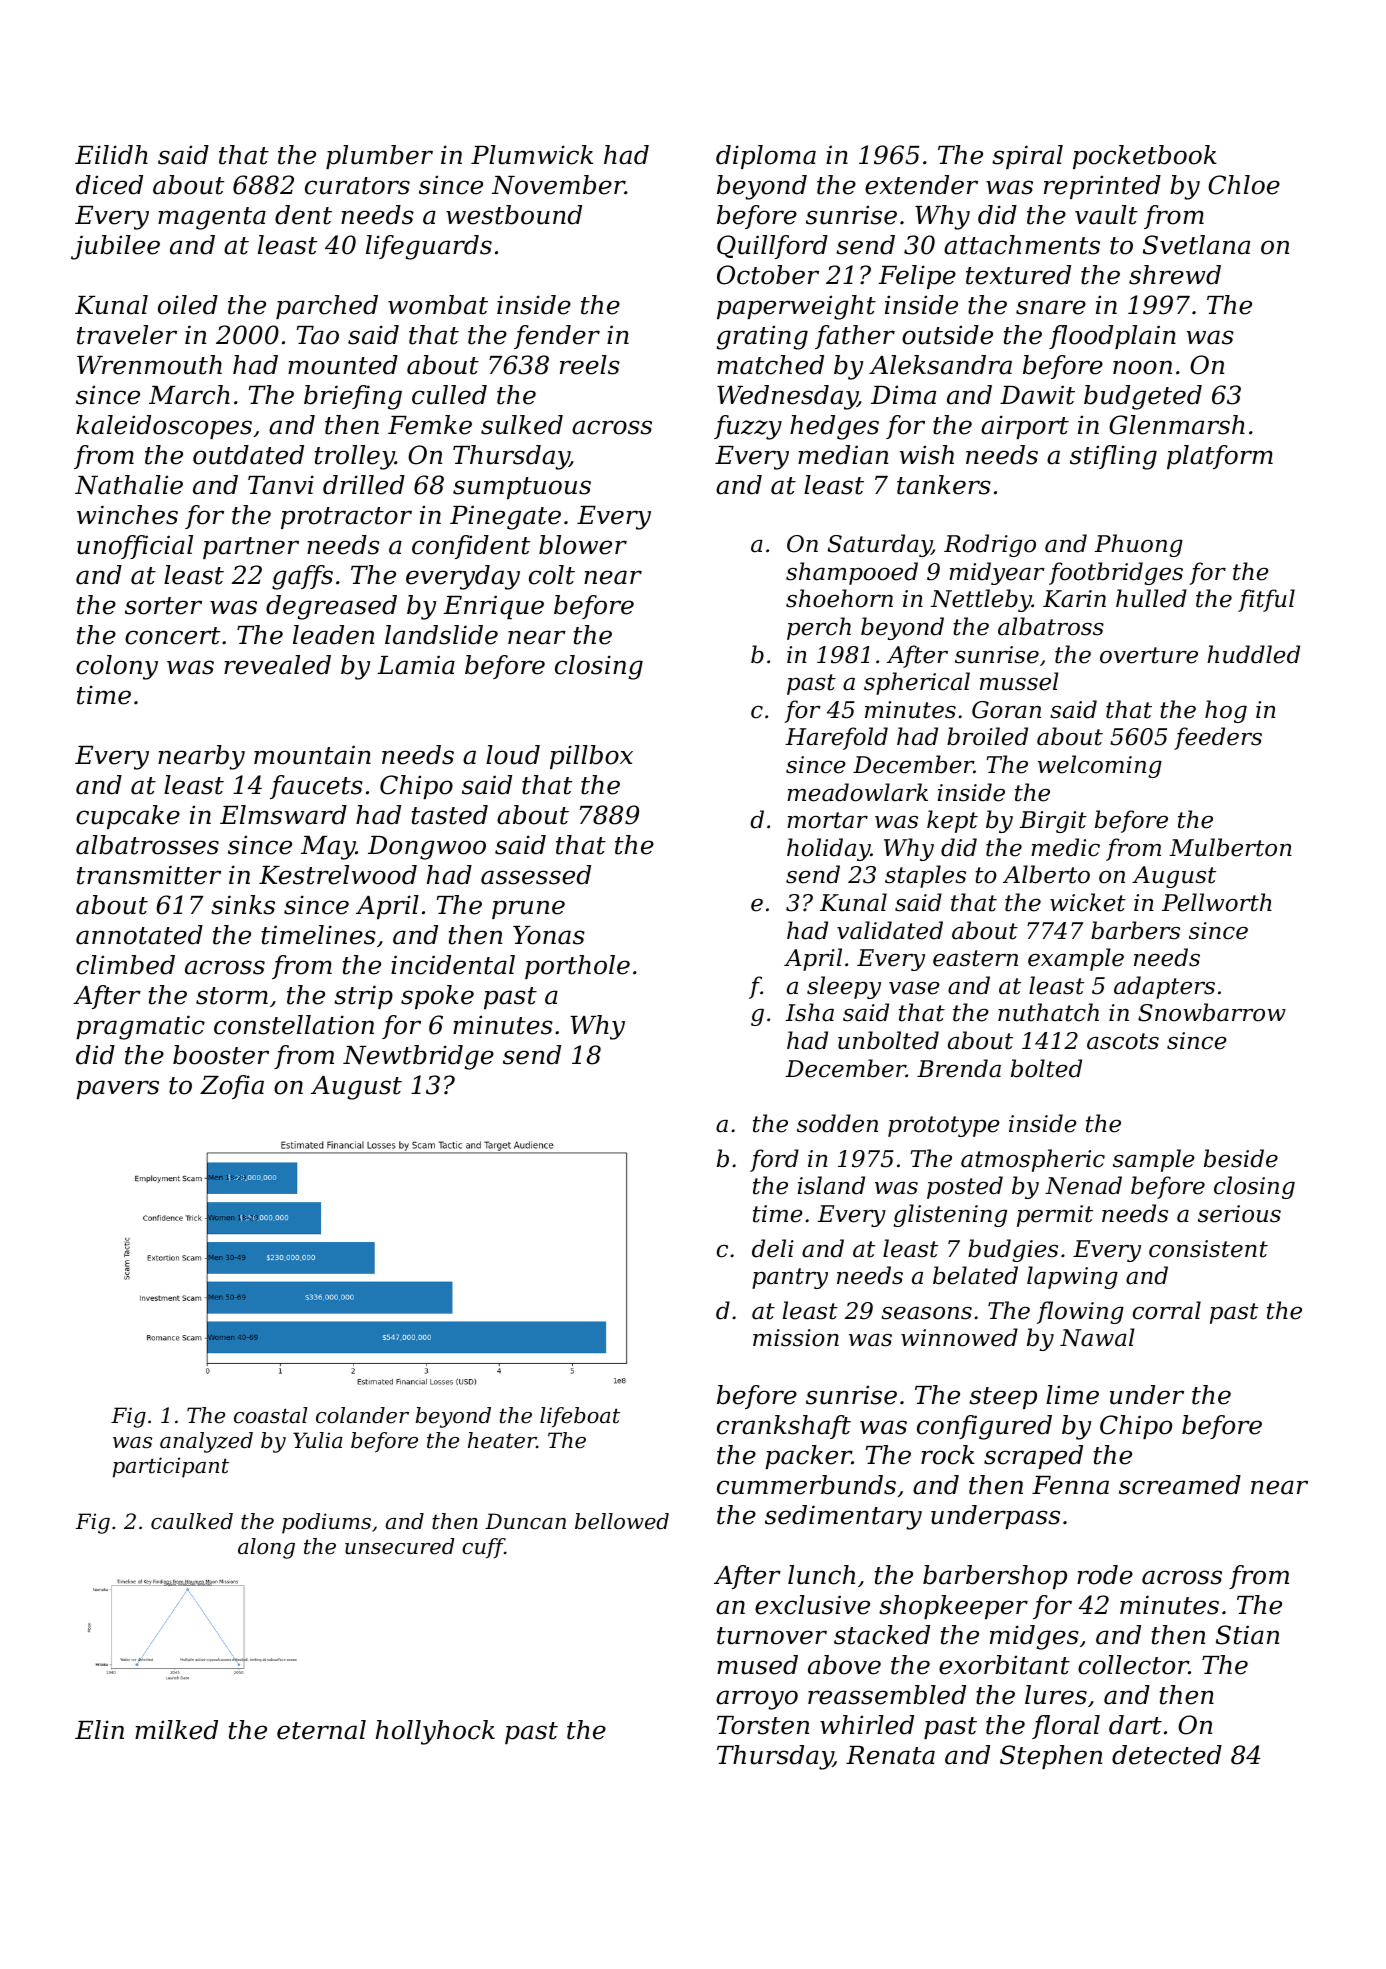 The width and height of the screenshot is (1386, 1969). I want to click on platform, so click(1220, 457).
